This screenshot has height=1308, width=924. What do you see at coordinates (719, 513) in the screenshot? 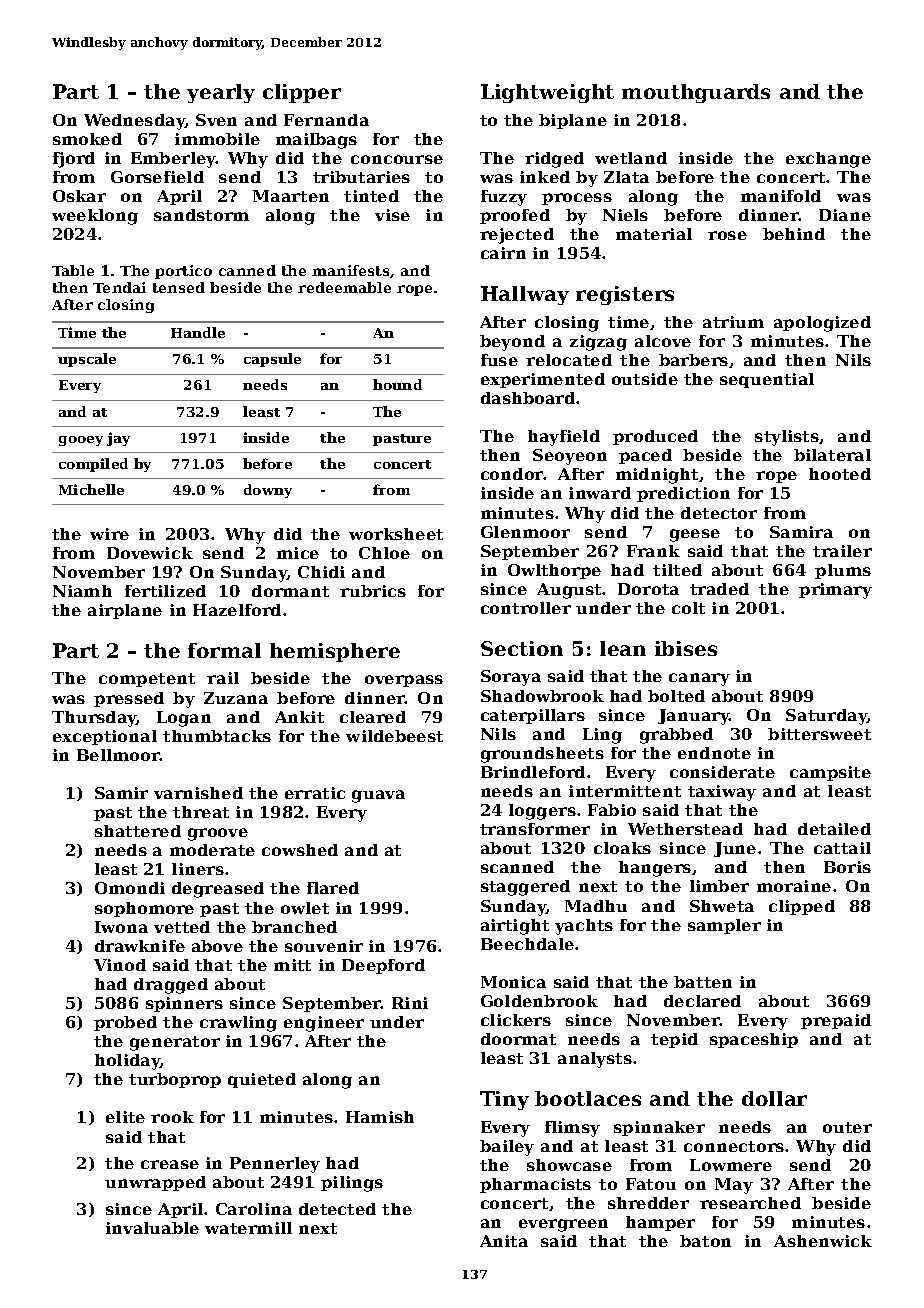
I see `detector` at bounding box center [719, 513].
